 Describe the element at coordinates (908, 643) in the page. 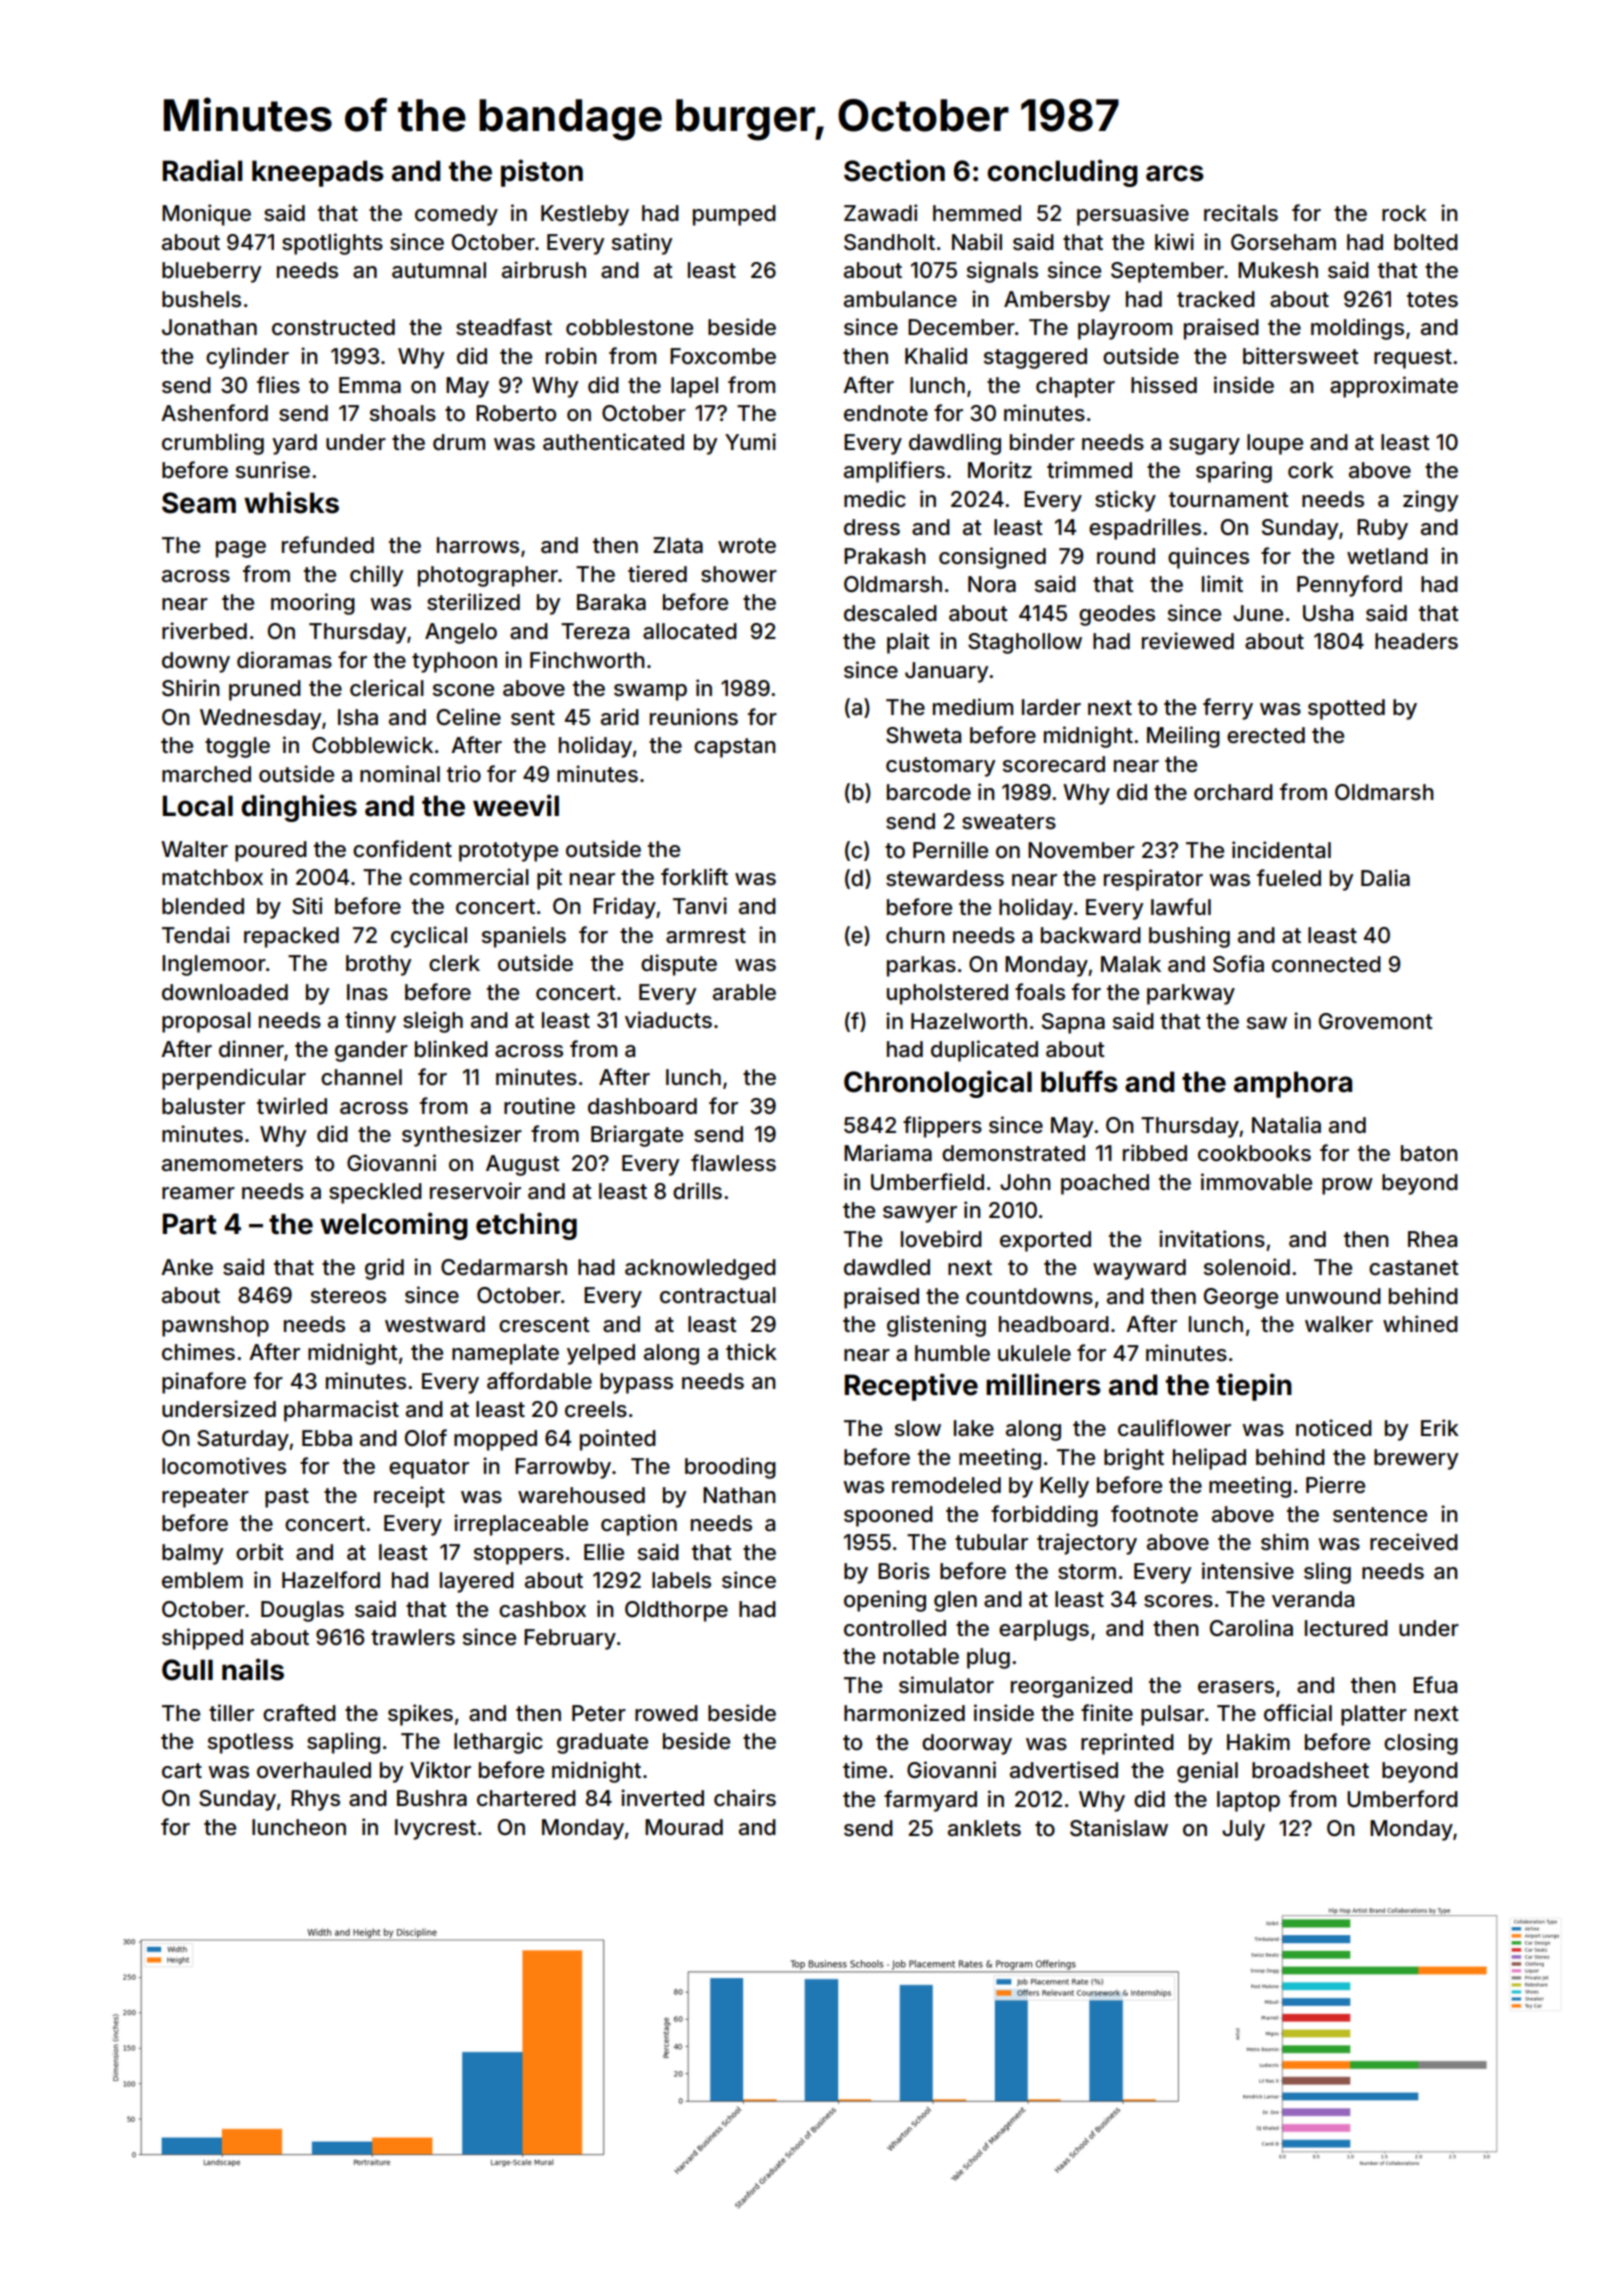

I see `plait` at that location.
